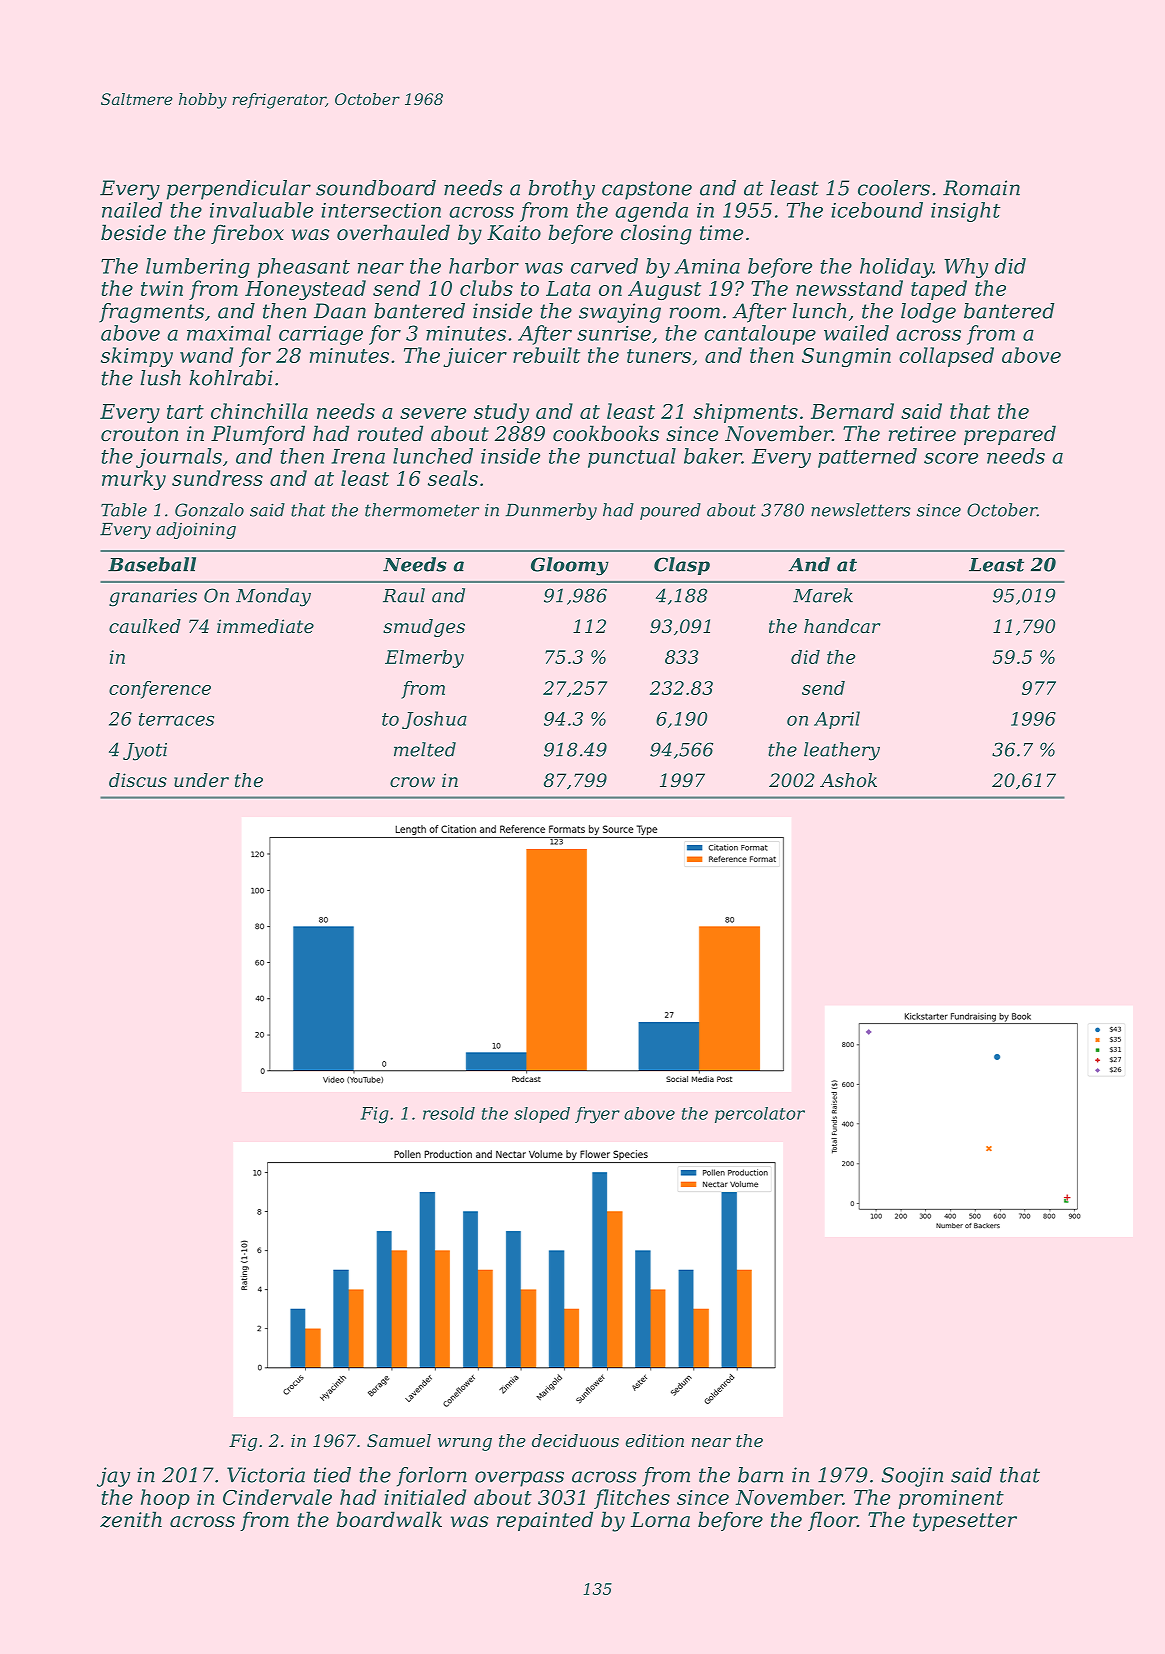  I want to click on perpendicular, so click(239, 190).
